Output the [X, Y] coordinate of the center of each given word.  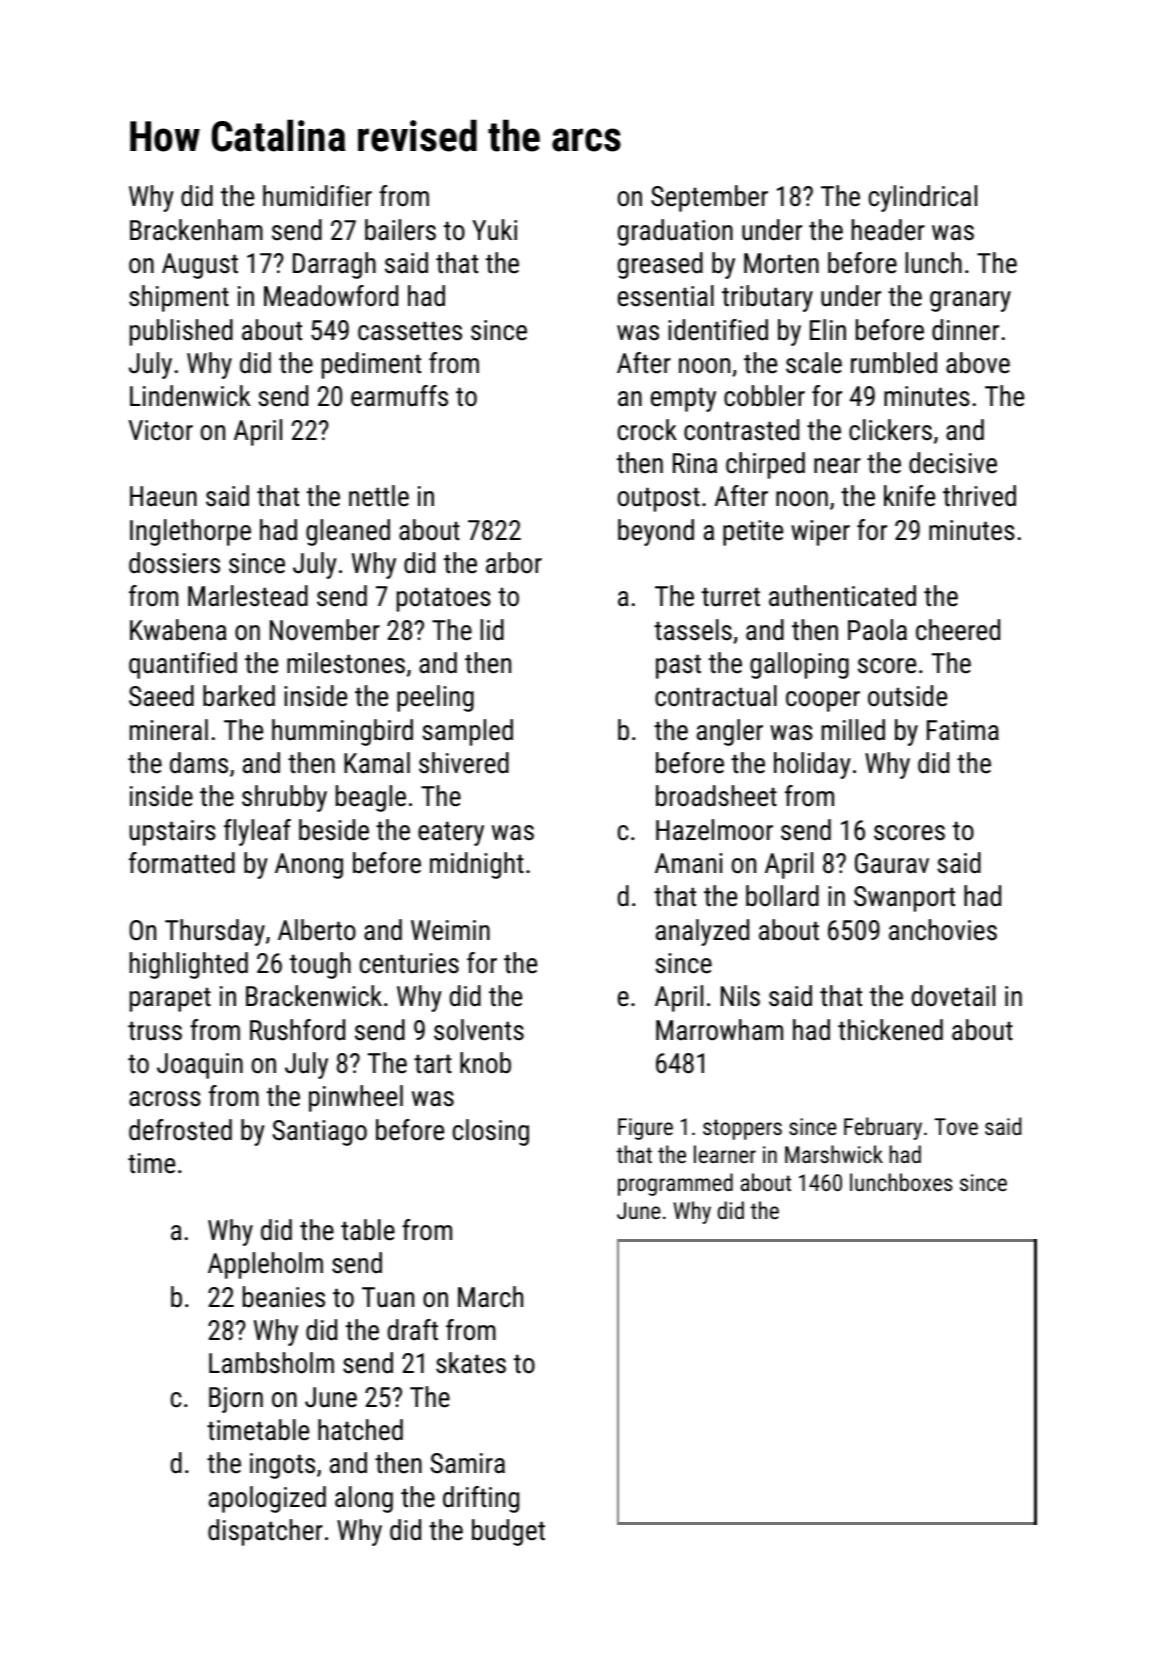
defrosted [180, 1130]
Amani [689, 863]
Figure [645, 1129]
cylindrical [923, 198]
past [678, 666]
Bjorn [236, 1400]
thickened [890, 1030]
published [181, 332]
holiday [812, 765]
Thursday [215, 932]
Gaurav [892, 863]
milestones [346, 663]
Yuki [494, 230]
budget [508, 1532]
